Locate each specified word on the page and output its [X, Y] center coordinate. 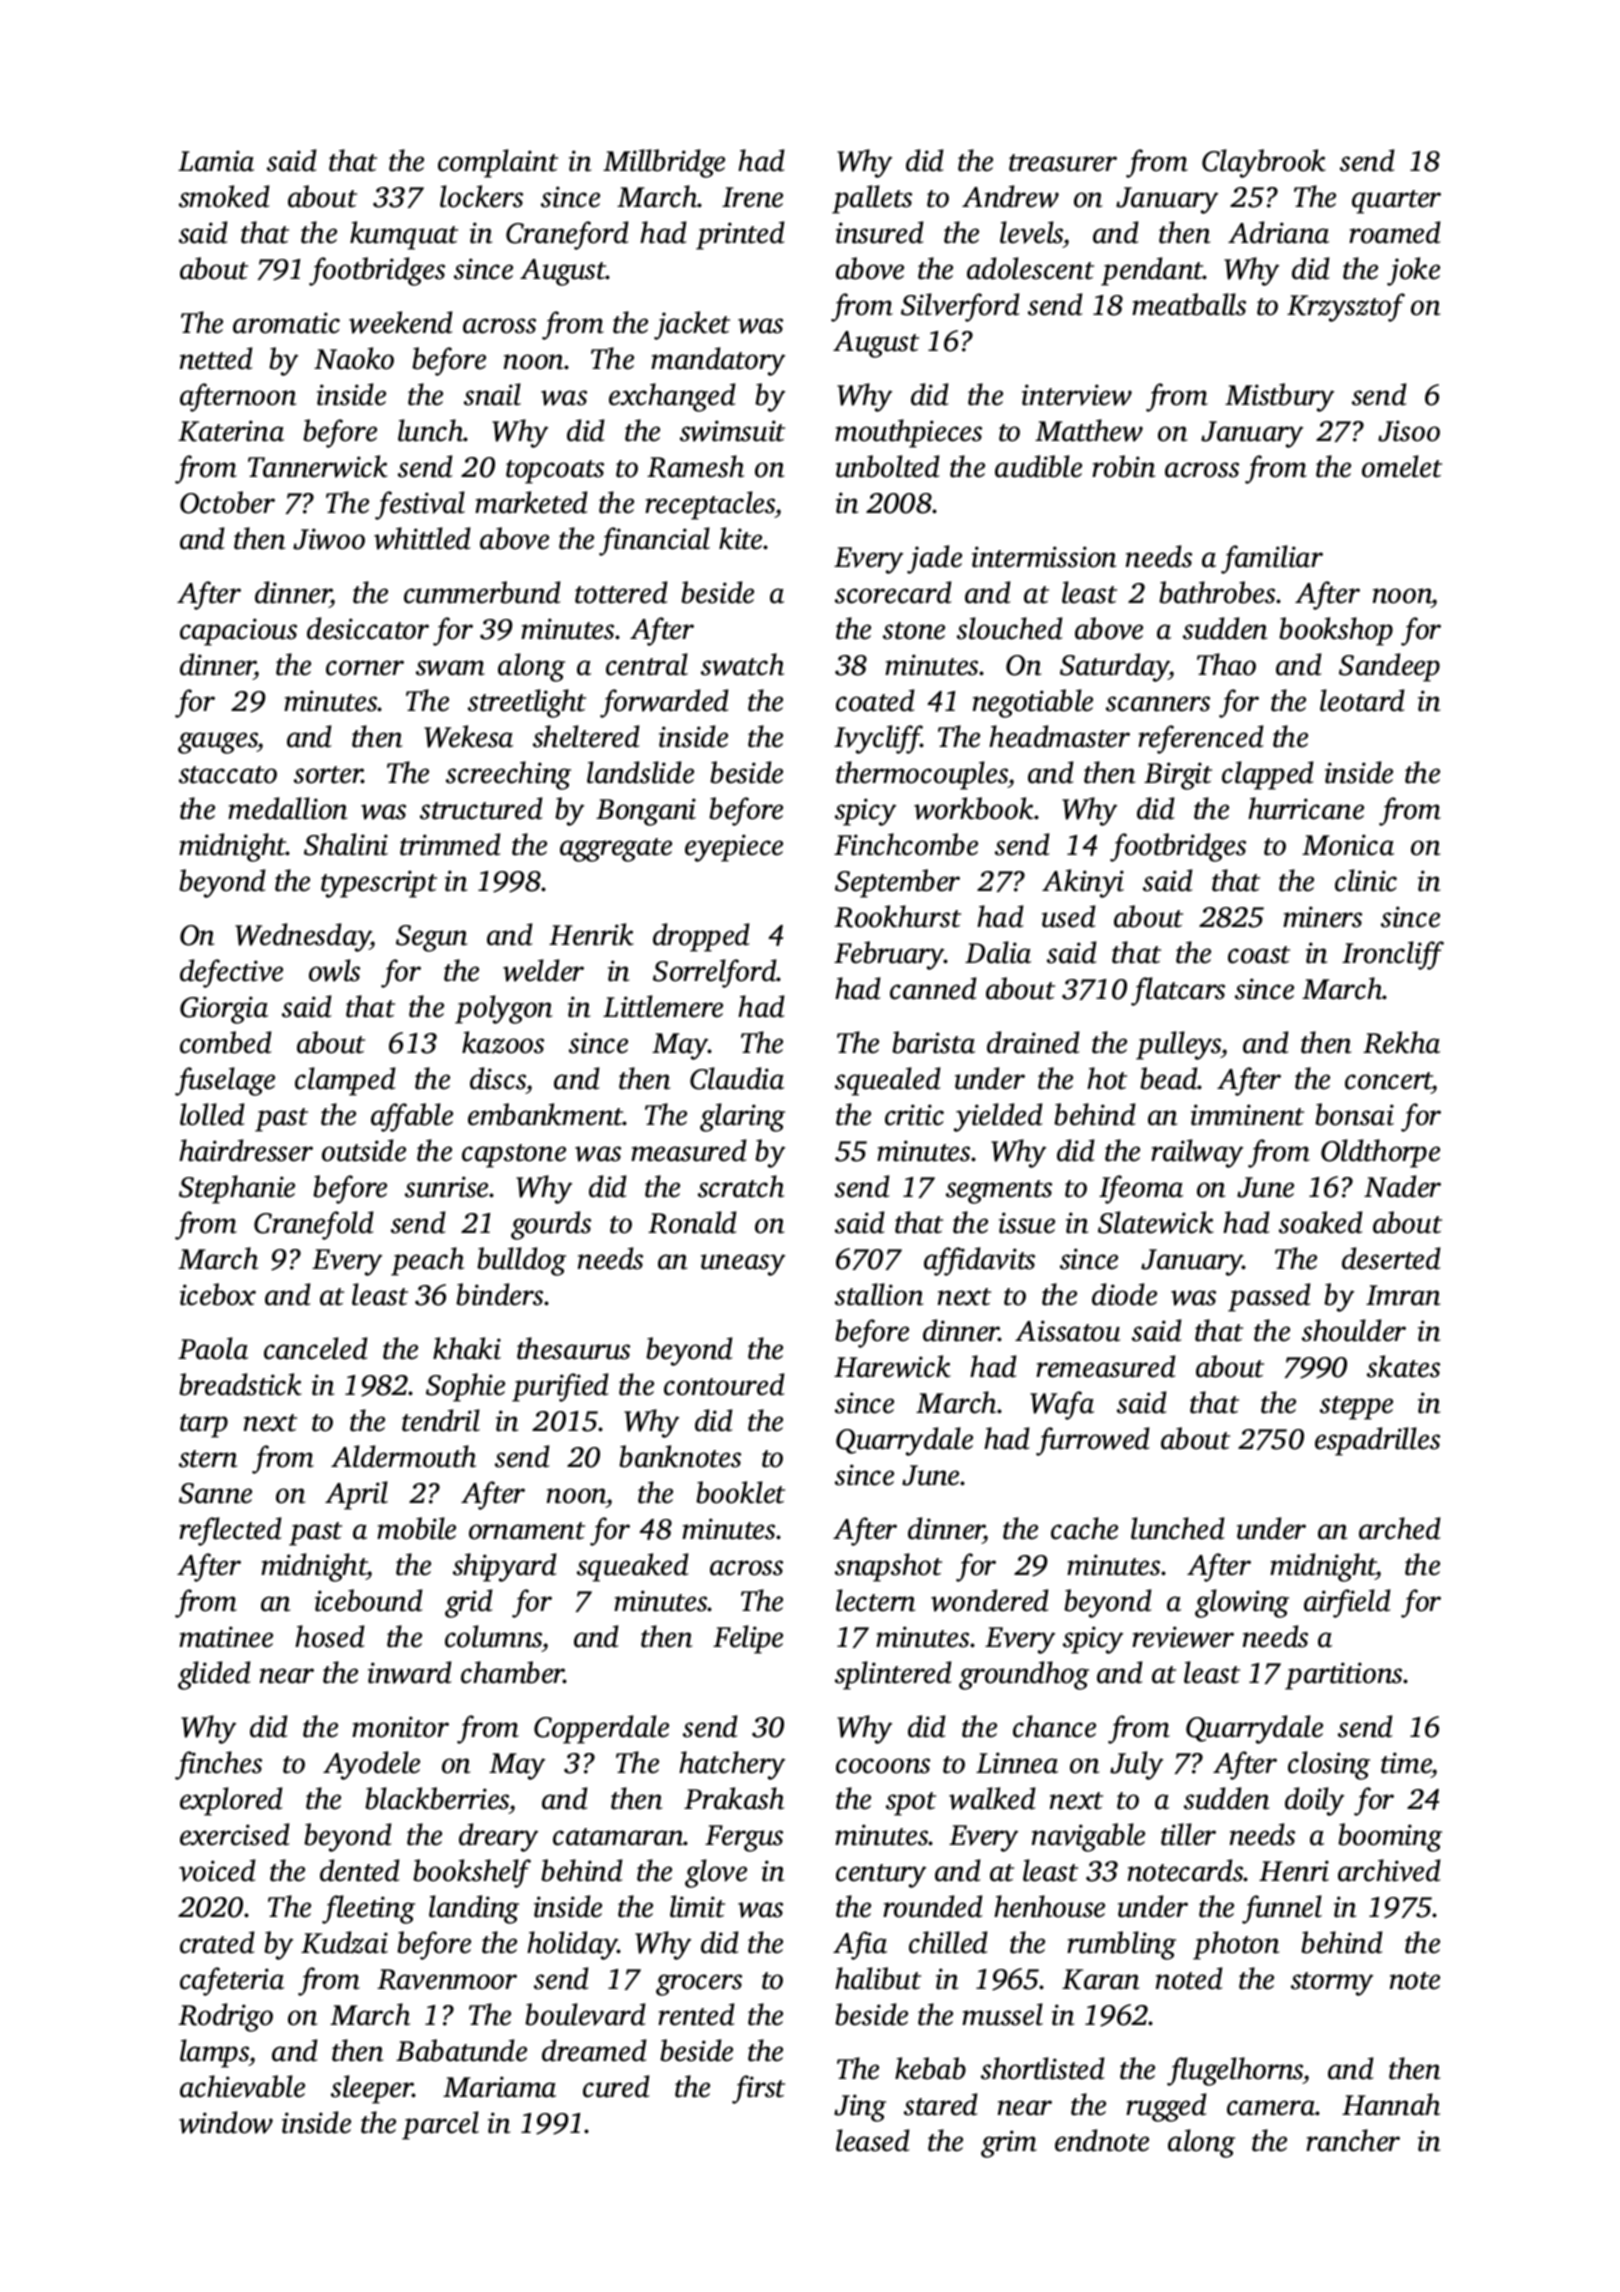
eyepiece [734, 848]
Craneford [567, 235]
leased [873, 2140]
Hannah [1391, 2104]
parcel [440, 2125]
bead [1169, 1078]
